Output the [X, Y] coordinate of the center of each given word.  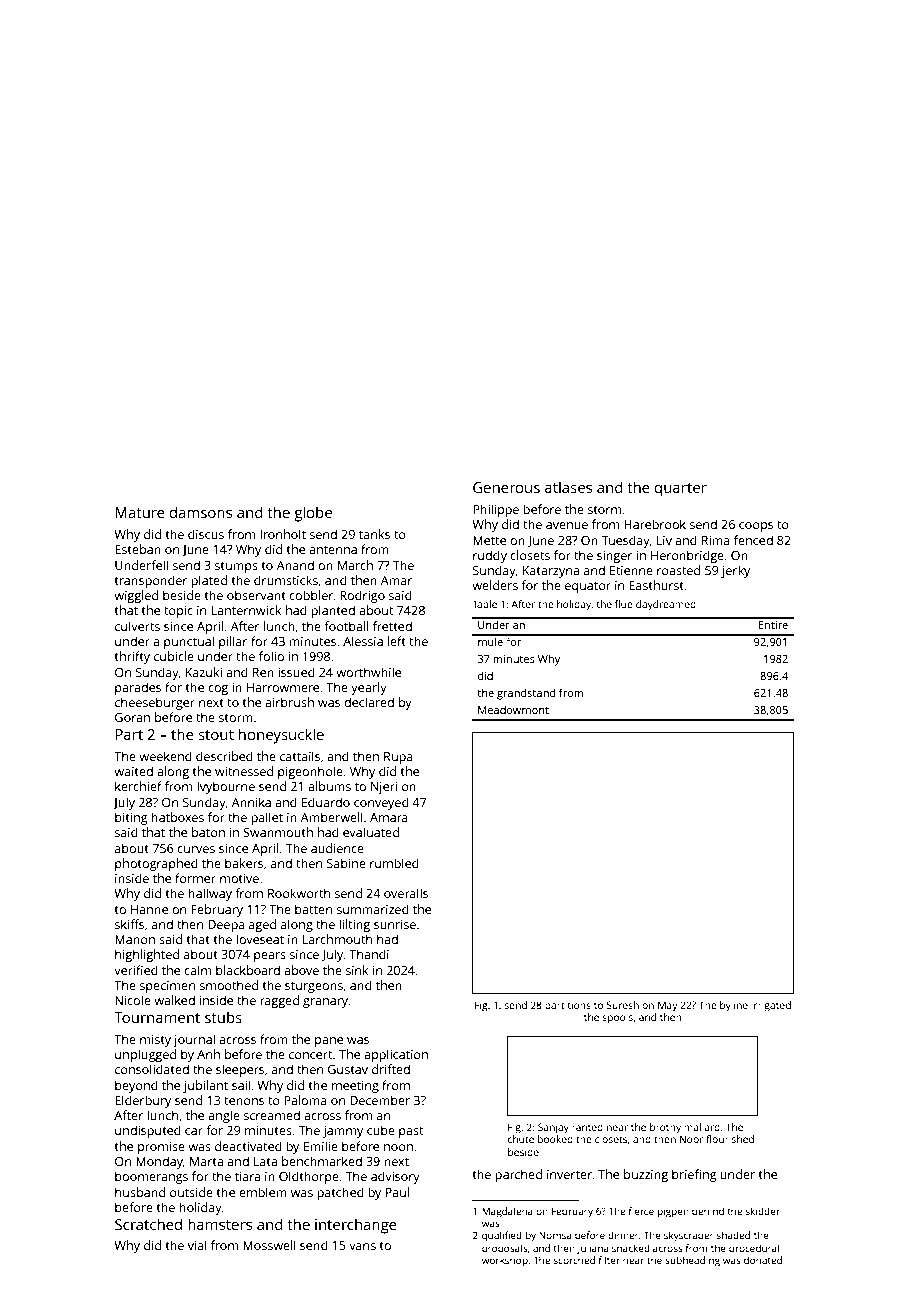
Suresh [623, 1005]
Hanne [149, 909]
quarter [681, 490]
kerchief [138, 786]
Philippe [496, 510]
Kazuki [204, 672]
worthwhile [368, 672]
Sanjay [553, 1128]
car [194, 1131]
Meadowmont [513, 709]
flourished [730, 1139]
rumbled [394, 863]
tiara [247, 1176]
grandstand [526, 694]
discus [206, 534]
